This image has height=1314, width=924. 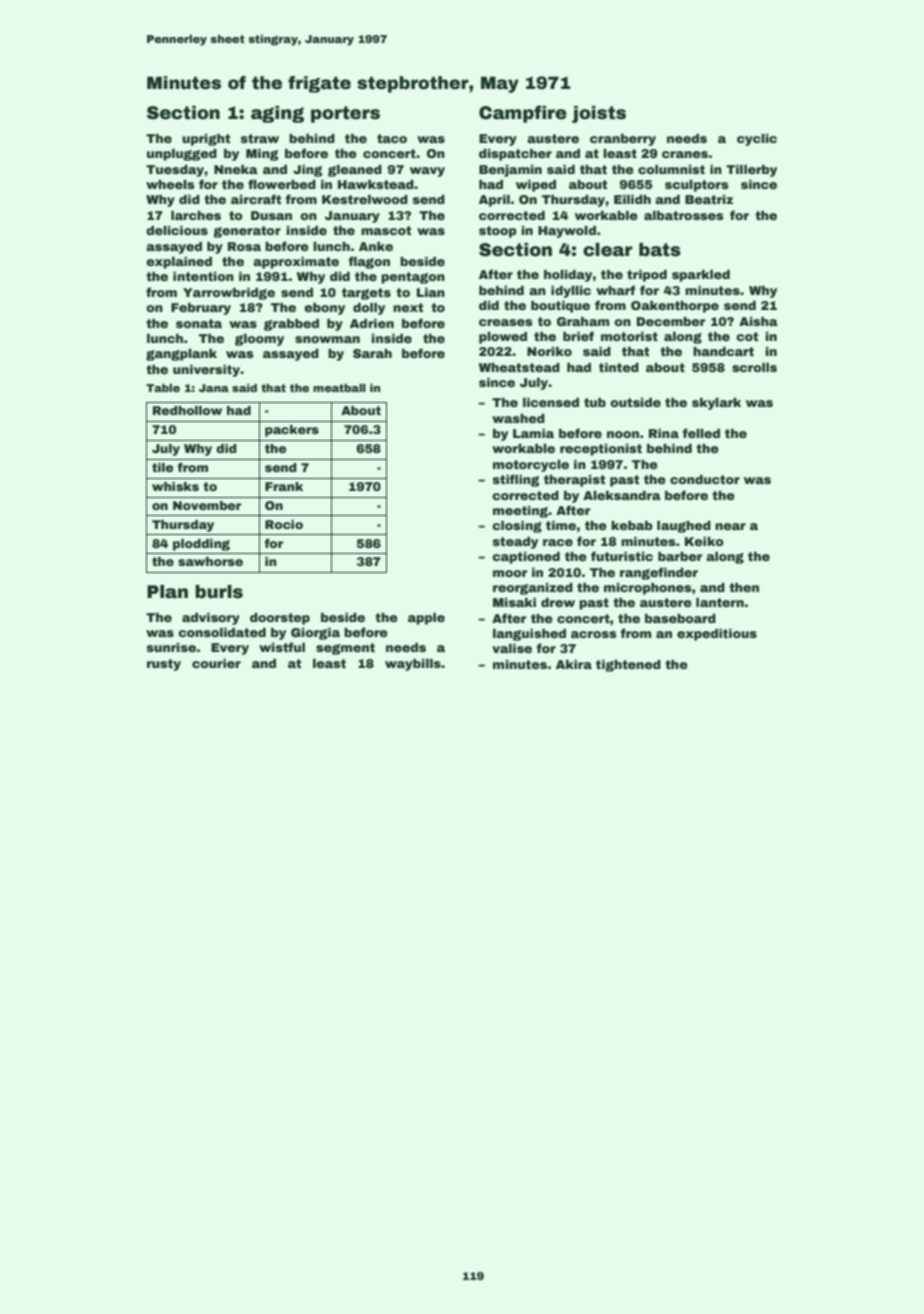 What do you see at coordinates (523, 114) in the image?
I see `Campfire` at bounding box center [523, 114].
